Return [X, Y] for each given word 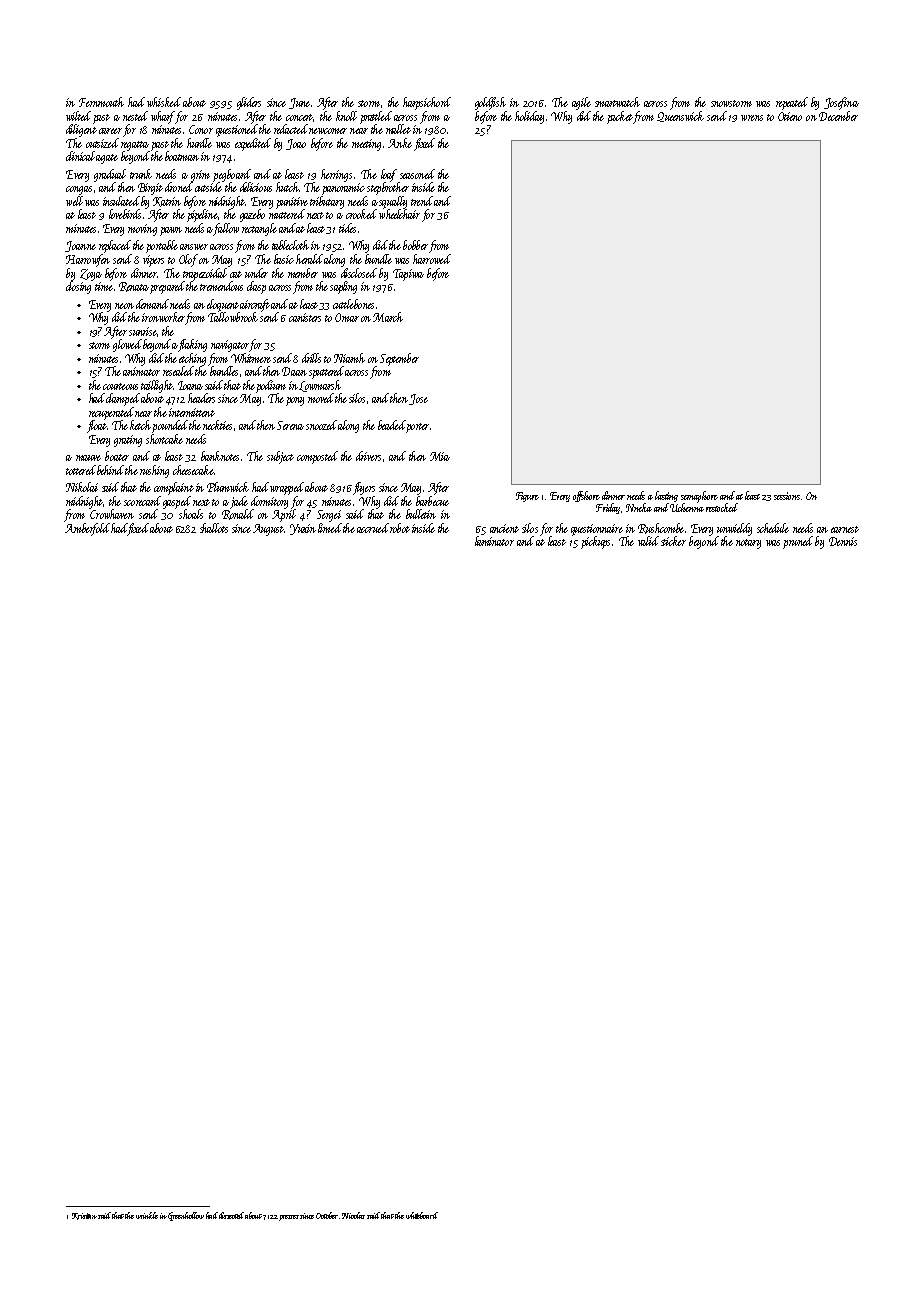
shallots [214, 528]
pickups [595, 542]
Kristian [84, 1216]
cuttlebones [353, 304]
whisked [164, 102]
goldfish [490, 103]
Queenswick [680, 116]
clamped [123, 399]
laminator [494, 541]
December [838, 116]
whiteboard [422, 1215]
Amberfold [87, 529]
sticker [673, 541]
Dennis [843, 541]
